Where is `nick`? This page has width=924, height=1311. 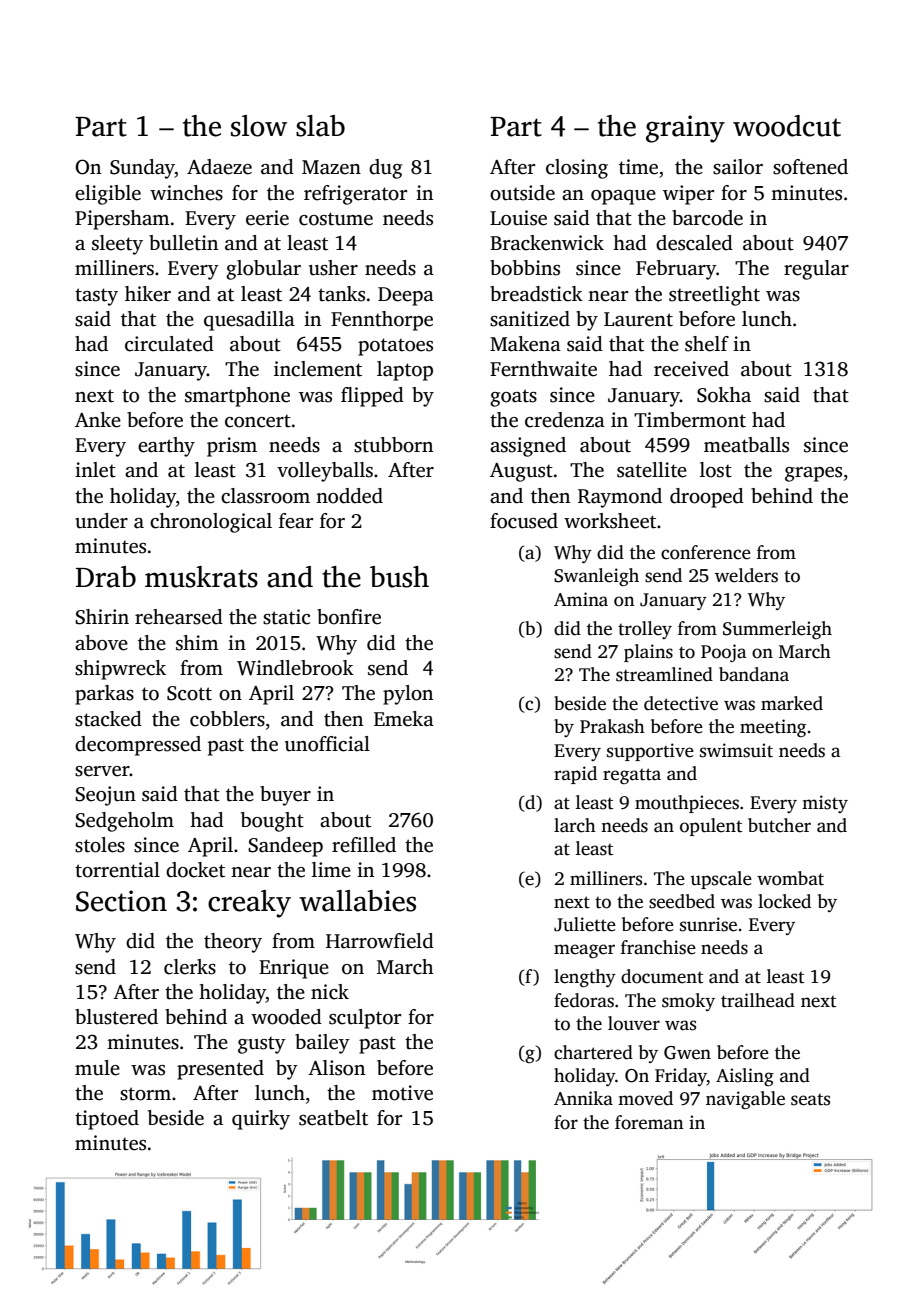
nick is located at coordinates (330, 992).
